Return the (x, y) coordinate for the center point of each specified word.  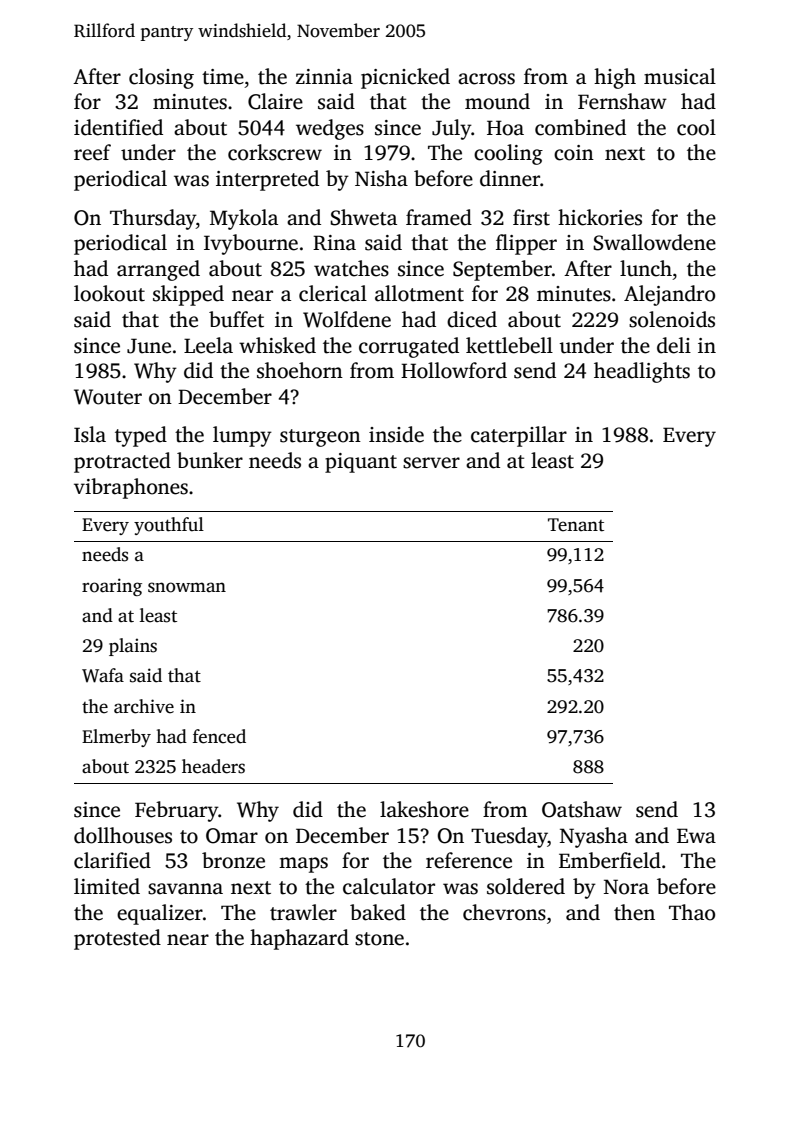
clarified (112, 860)
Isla (90, 434)
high (615, 78)
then (634, 912)
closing (161, 78)
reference (469, 860)
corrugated (409, 347)
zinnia (324, 77)
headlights (642, 372)
